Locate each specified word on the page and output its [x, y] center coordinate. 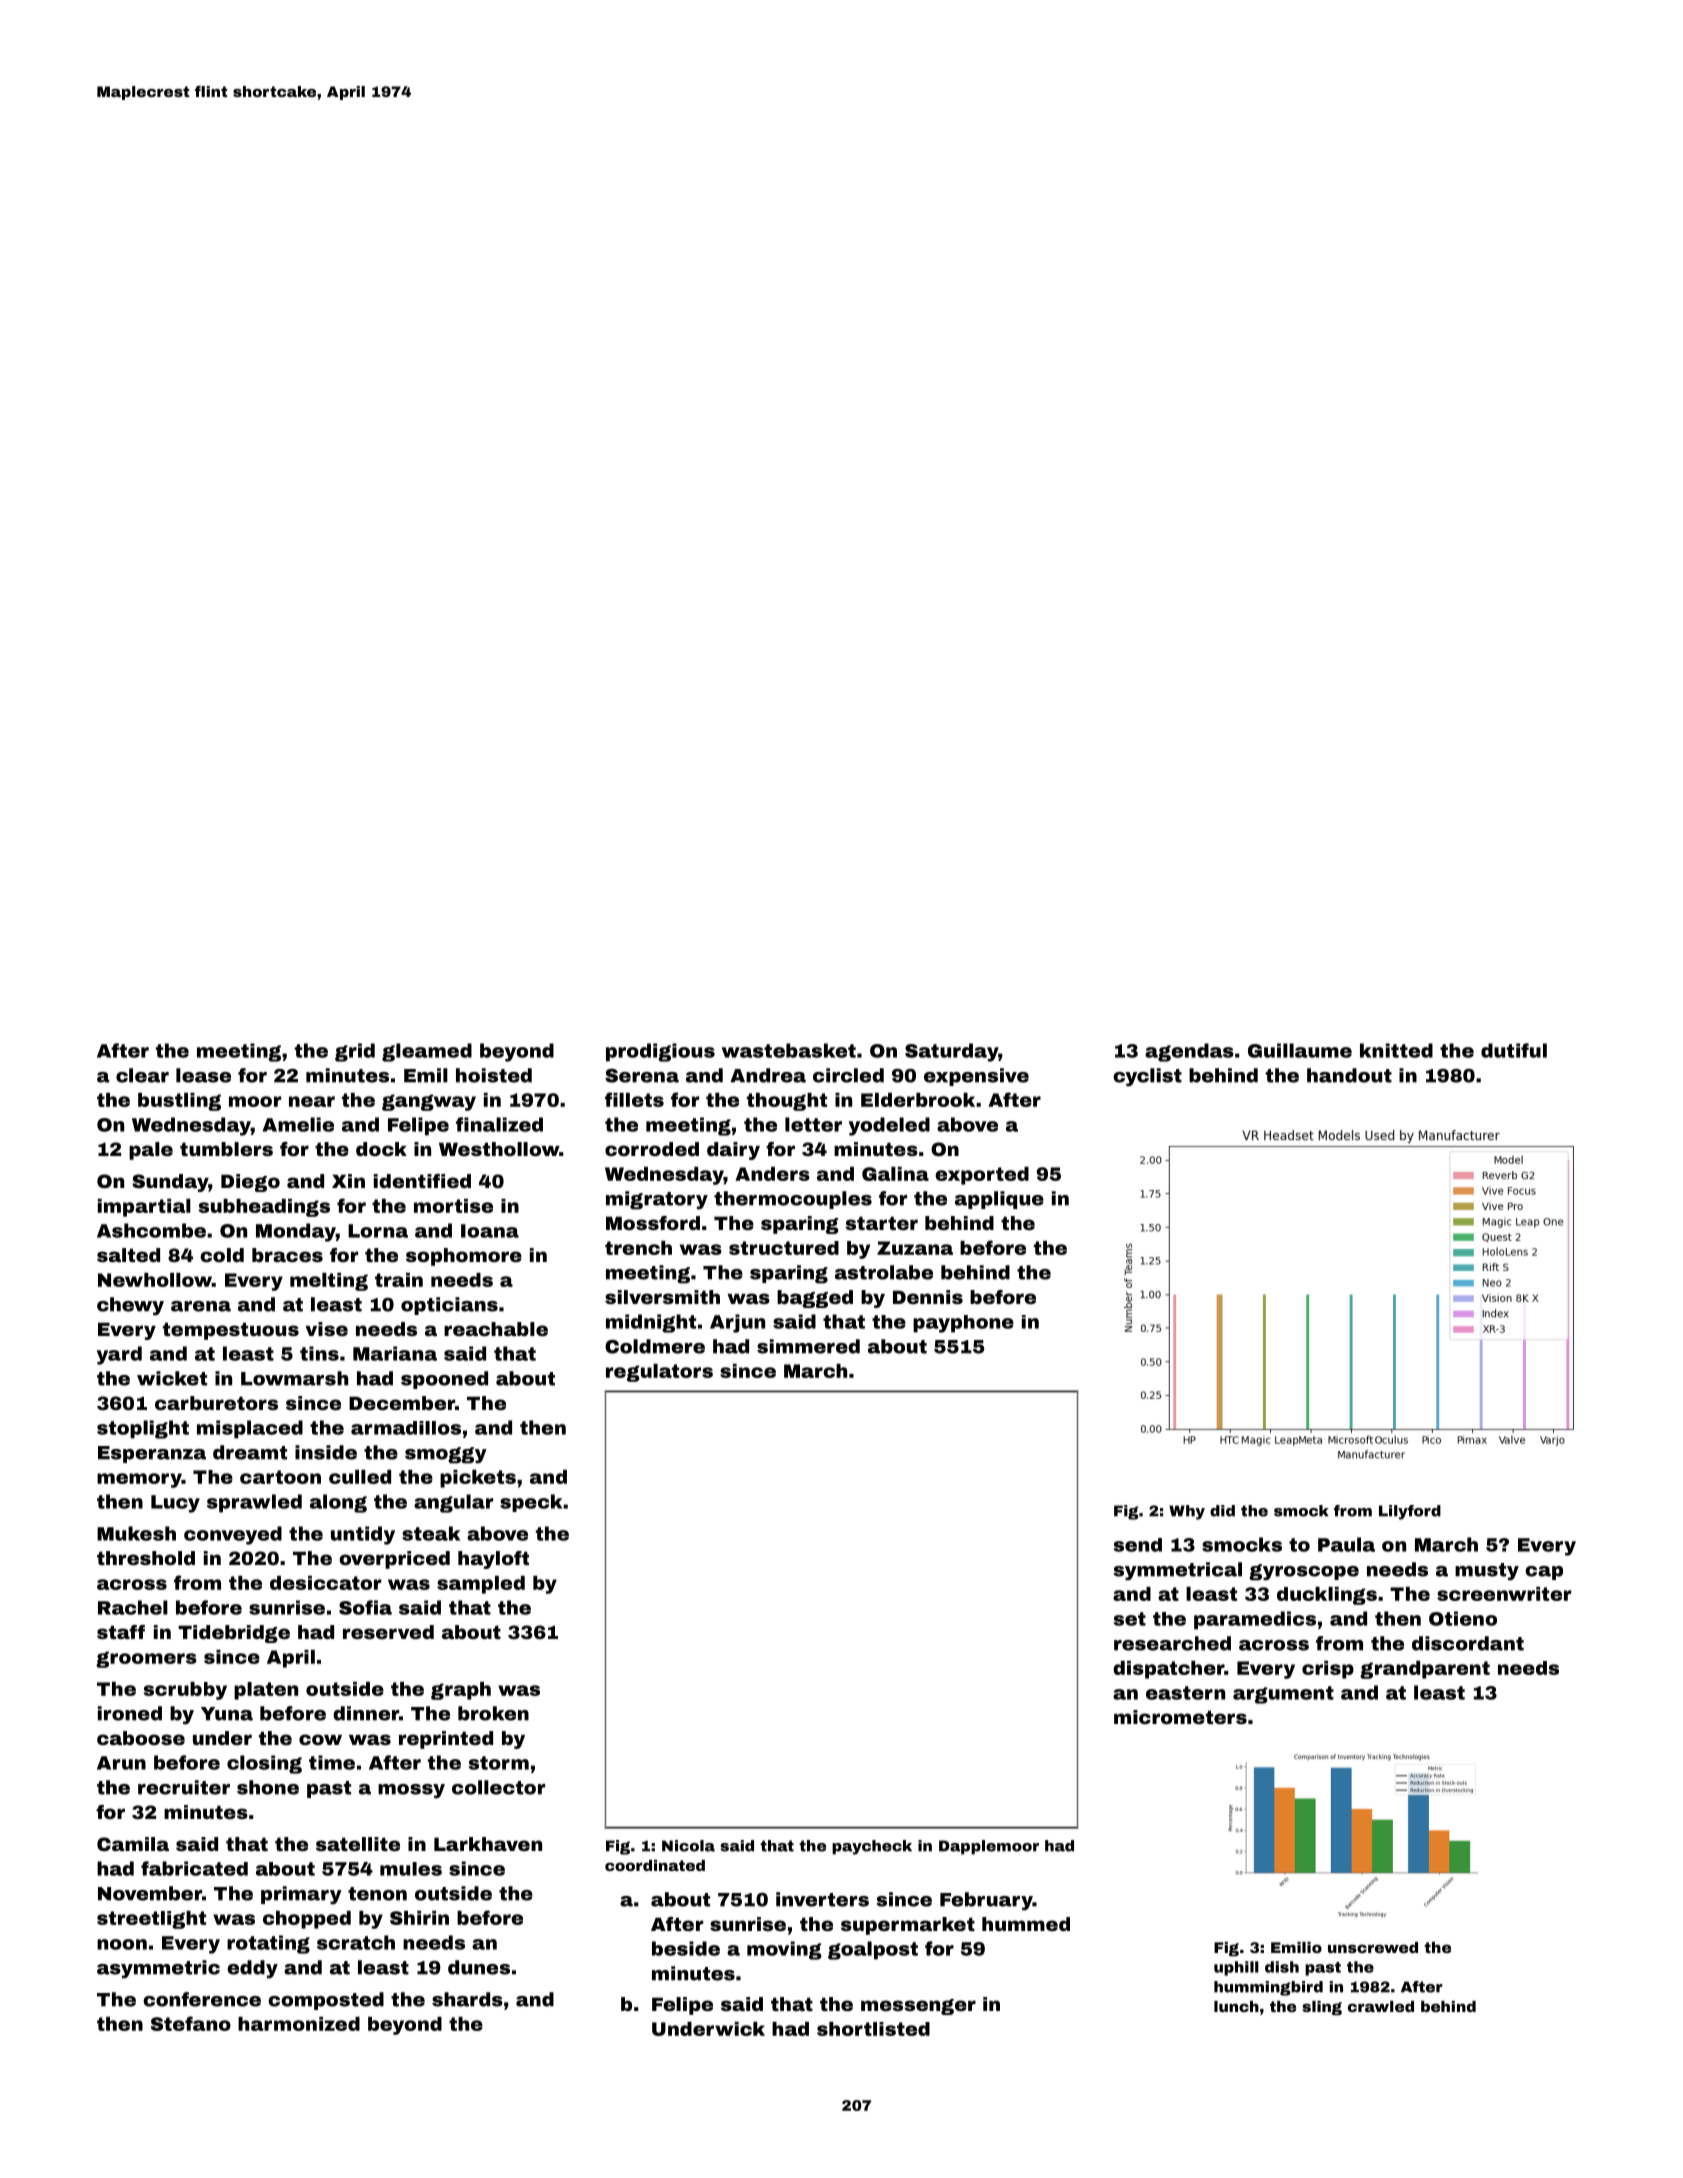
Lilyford [1410, 1512]
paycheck [872, 1847]
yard [119, 1355]
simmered [808, 1346]
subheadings [264, 1208]
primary [301, 1895]
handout [1349, 1075]
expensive [976, 1077]
